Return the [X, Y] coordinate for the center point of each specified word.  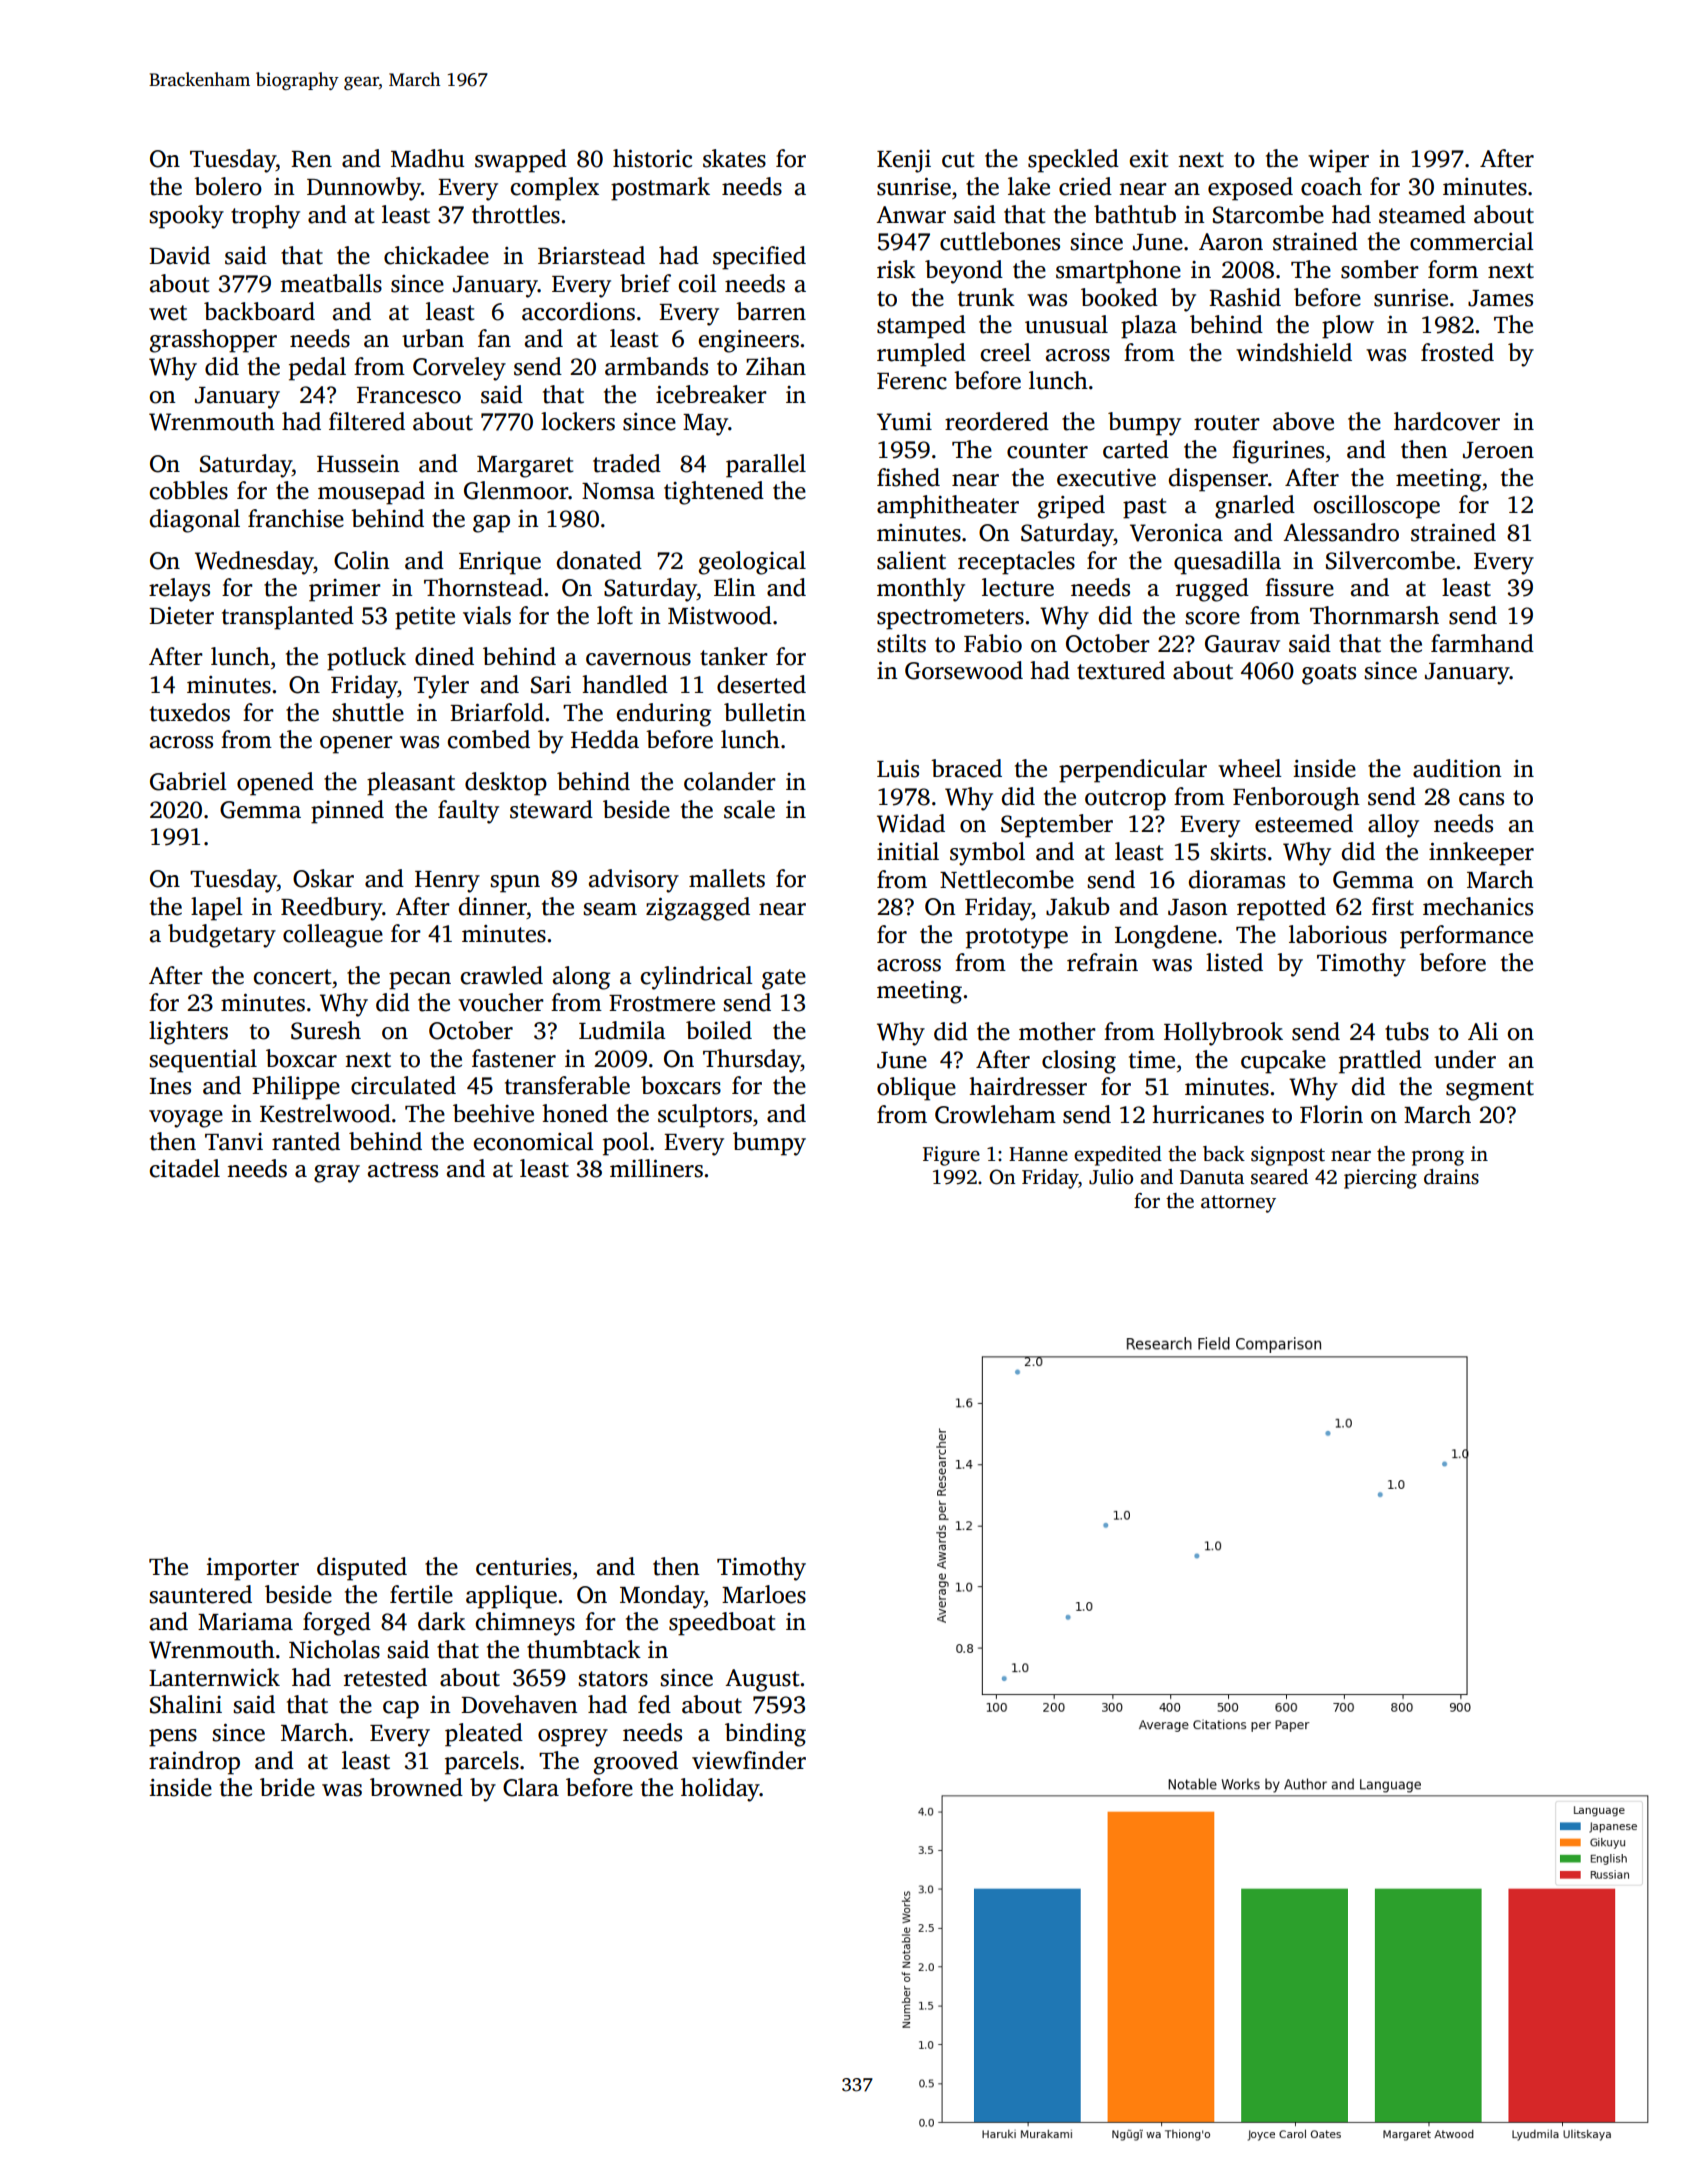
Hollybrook [1223, 1034]
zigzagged [698, 909]
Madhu [427, 158]
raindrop [194, 1763]
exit [1149, 159]
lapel [217, 909]
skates [734, 158]
